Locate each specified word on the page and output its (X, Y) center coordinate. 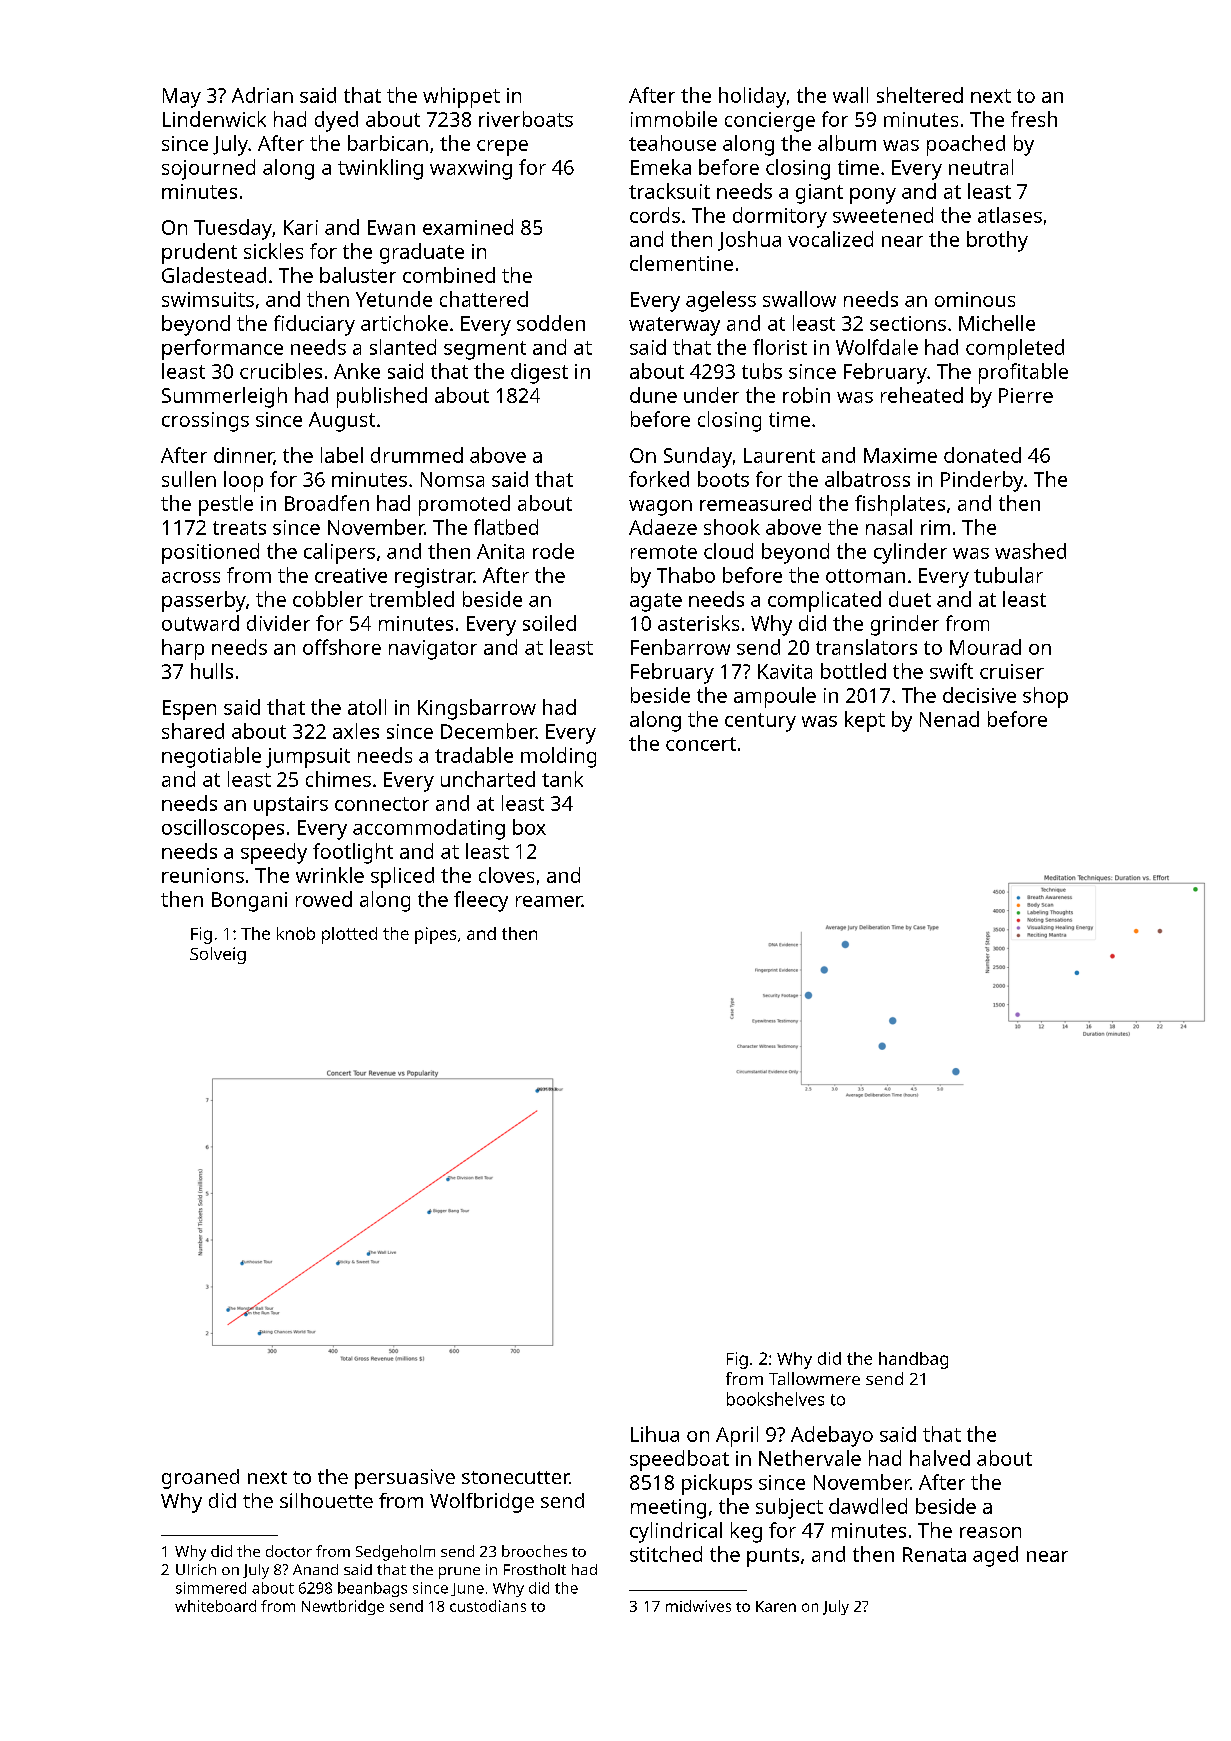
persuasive (405, 1479)
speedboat (679, 1460)
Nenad (949, 719)
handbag (913, 1360)
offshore (342, 647)
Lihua (655, 1434)
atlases (1010, 215)
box (529, 827)
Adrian (262, 95)
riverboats (526, 119)
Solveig (218, 955)
